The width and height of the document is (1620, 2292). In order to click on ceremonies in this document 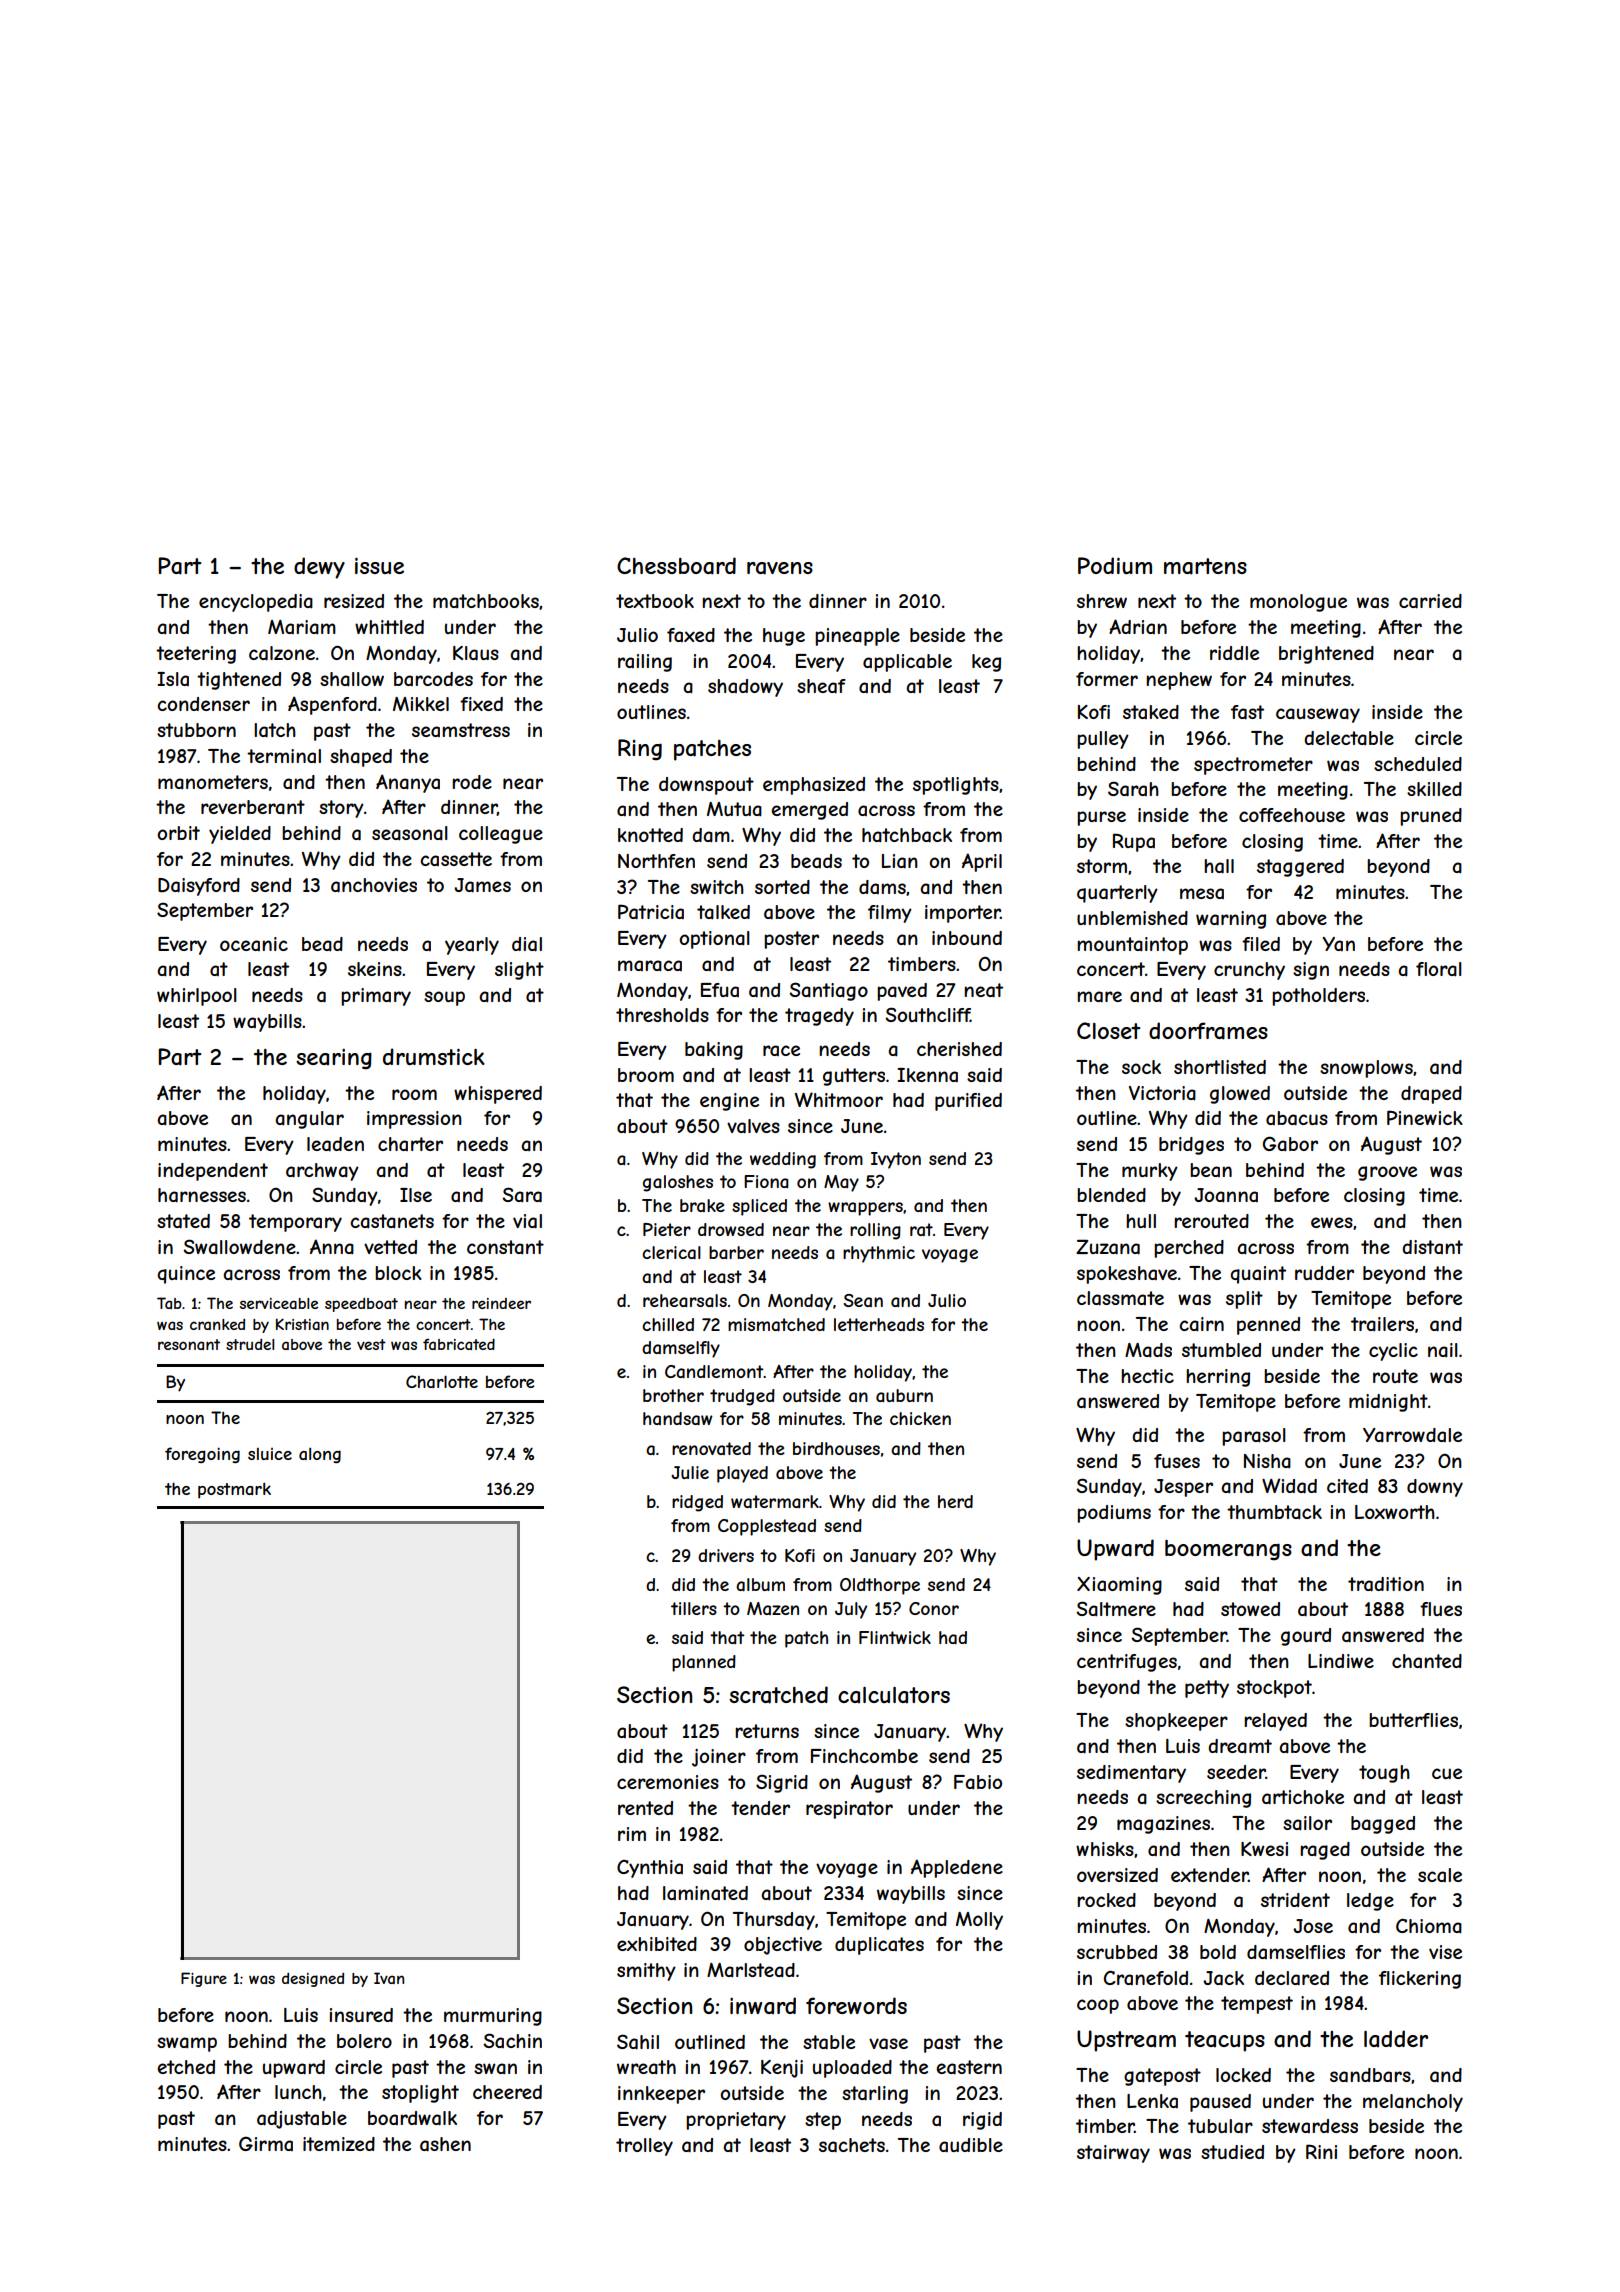, I will do `click(668, 1782)`.
